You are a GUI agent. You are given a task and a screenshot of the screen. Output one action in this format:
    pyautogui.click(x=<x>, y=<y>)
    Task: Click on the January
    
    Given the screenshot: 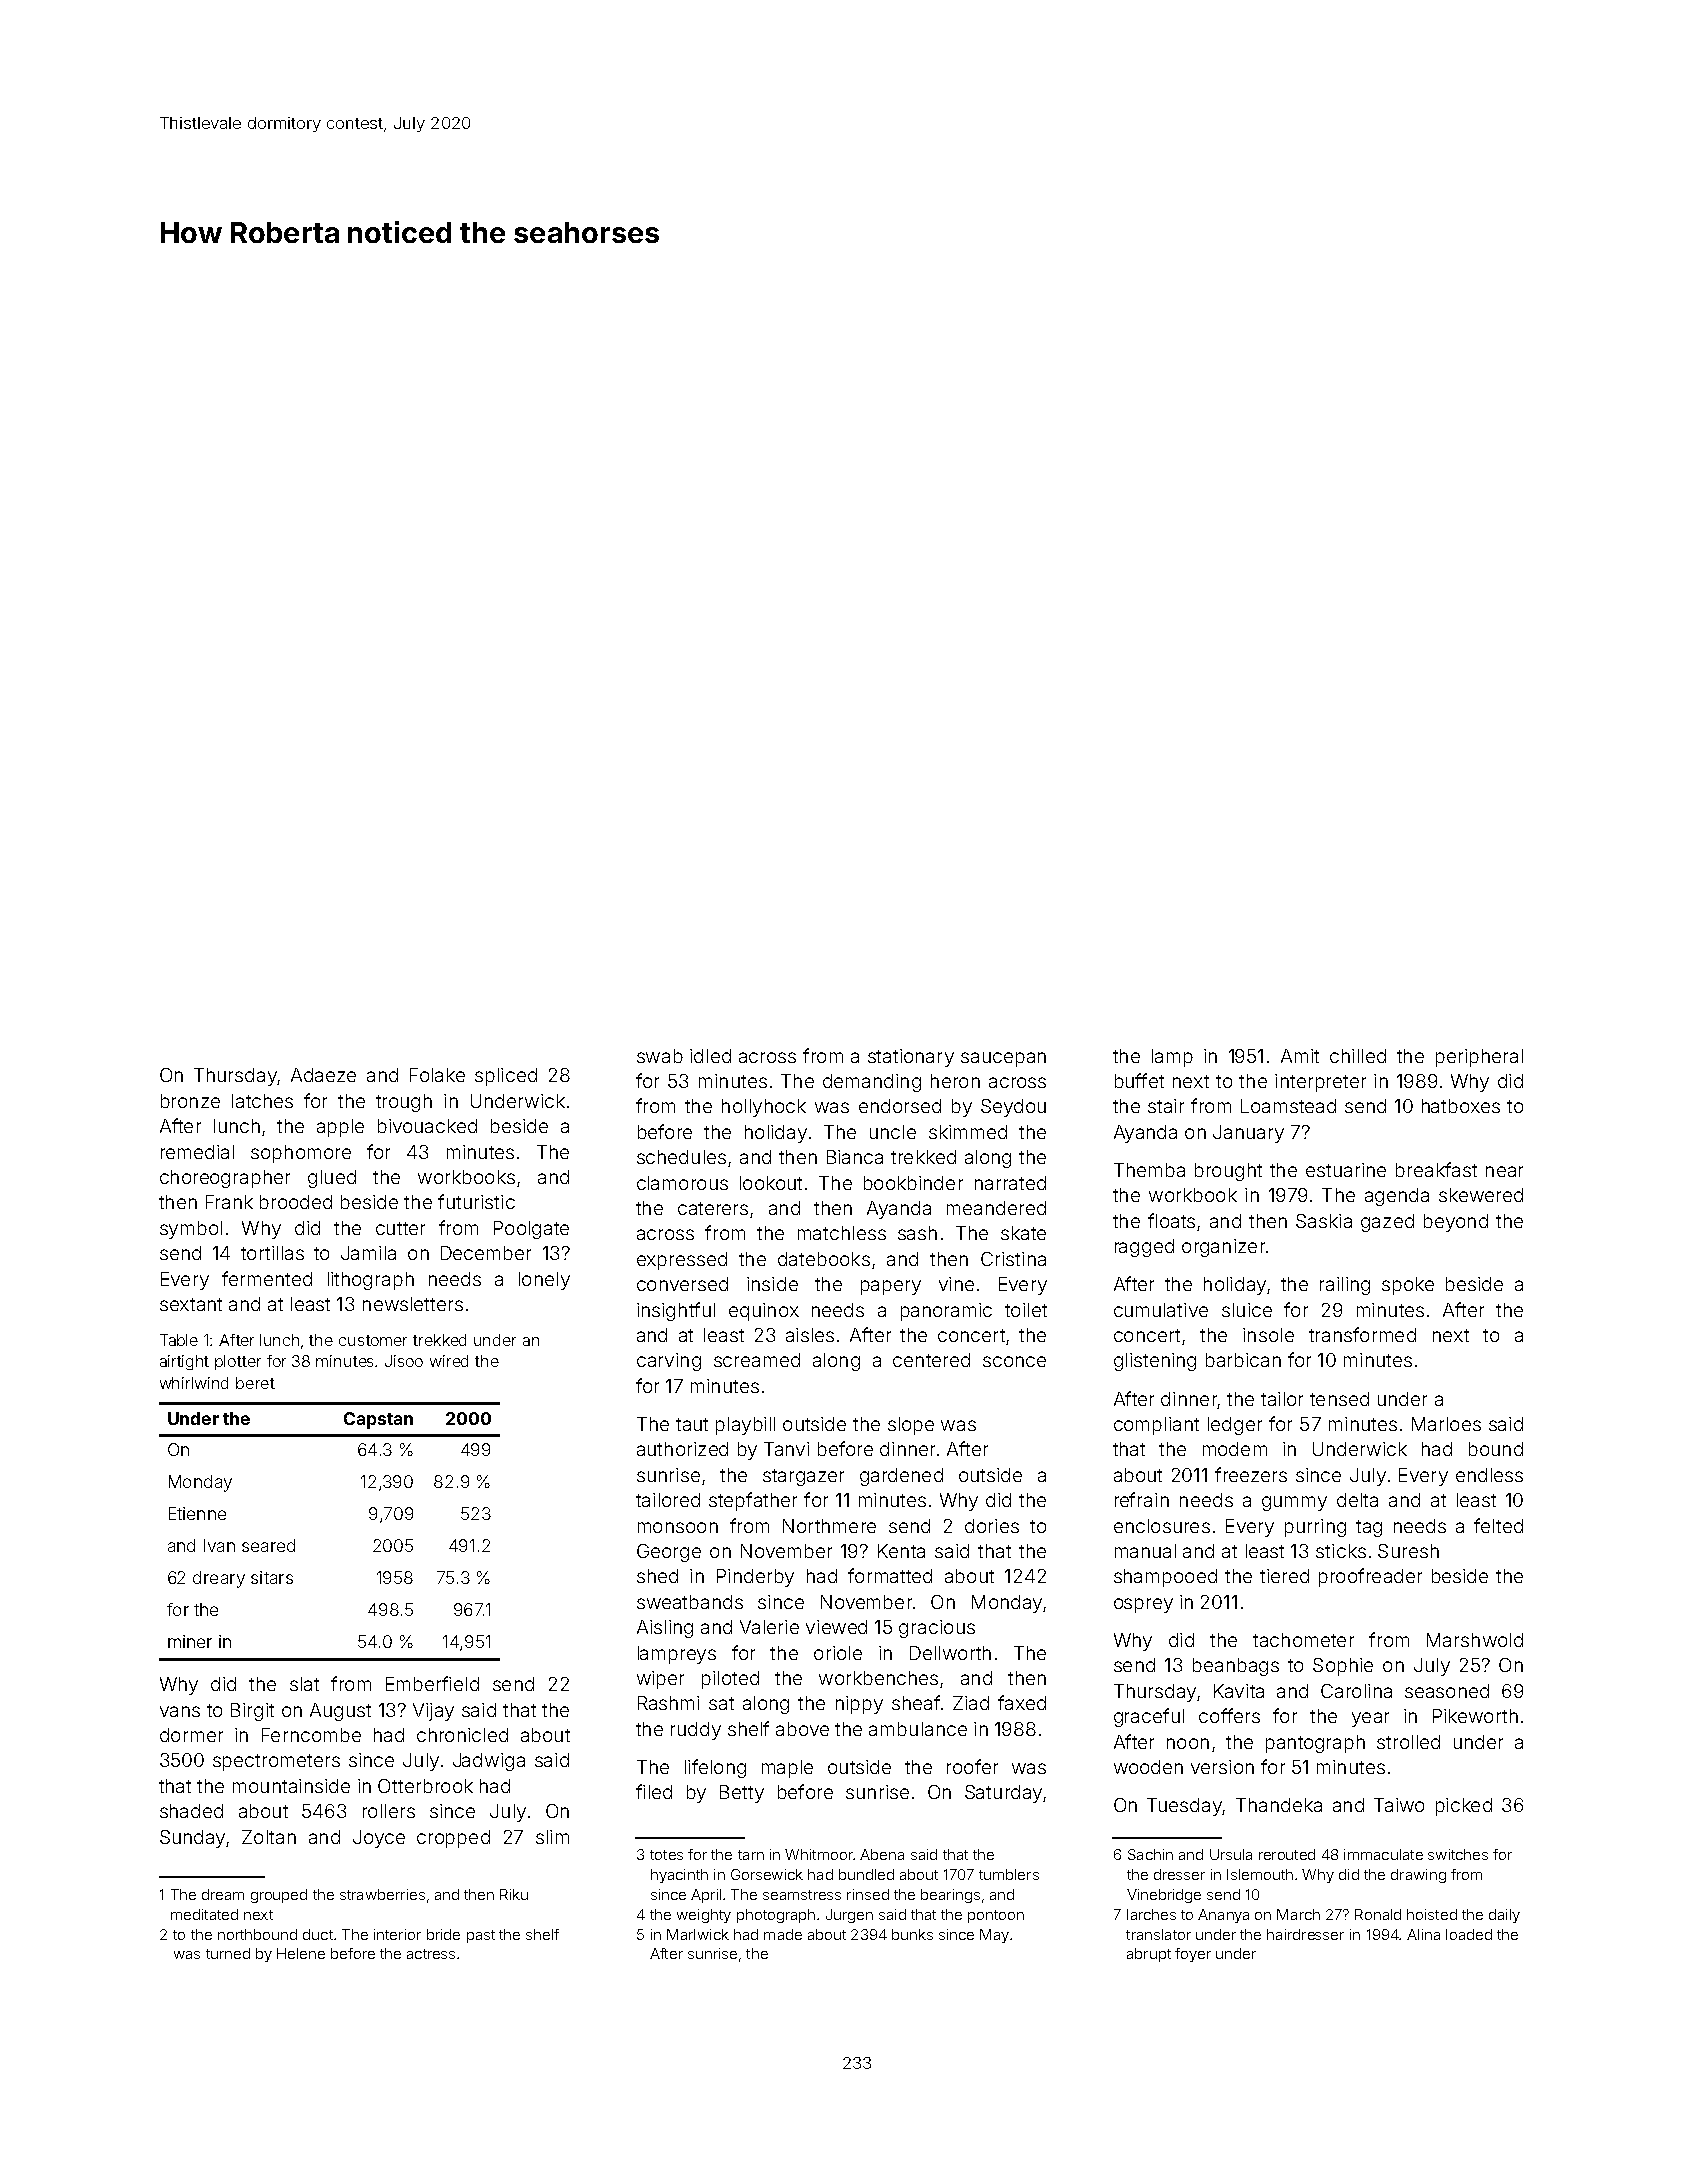 What is the action you would take?
    pyautogui.click(x=1248, y=1134)
